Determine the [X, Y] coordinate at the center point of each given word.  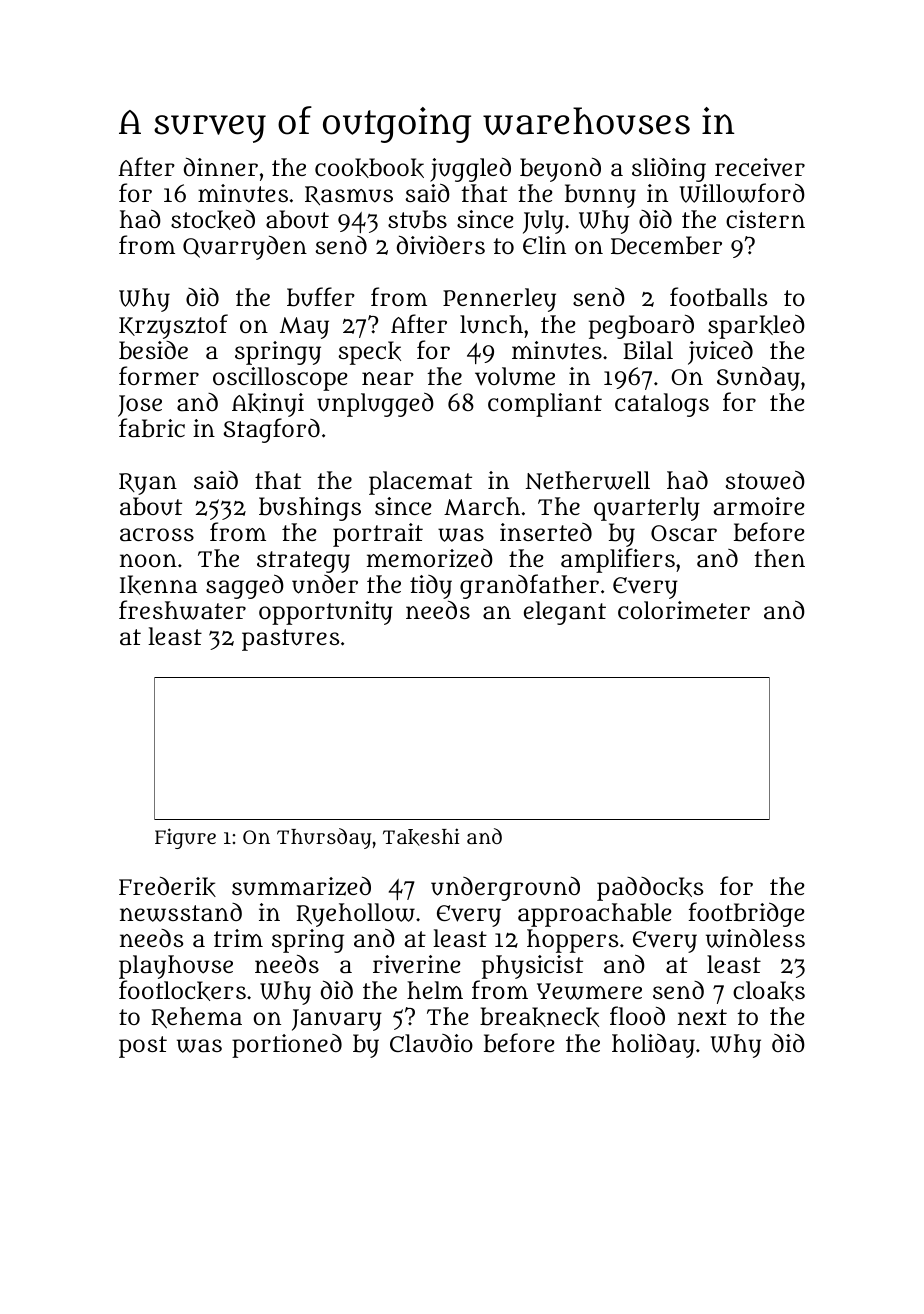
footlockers [182, 991]
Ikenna [158, 585]
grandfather [529, 586]
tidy [431, 587]
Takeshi [421, 837]
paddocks [650, 889]
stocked [213, 220]
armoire [759, 506]
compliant [545, 405]
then [779, 558]
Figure [185, 838]
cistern [765, 219]
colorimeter [684, 610]
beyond [560, 170]
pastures [290, 640]
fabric [152, 428]
